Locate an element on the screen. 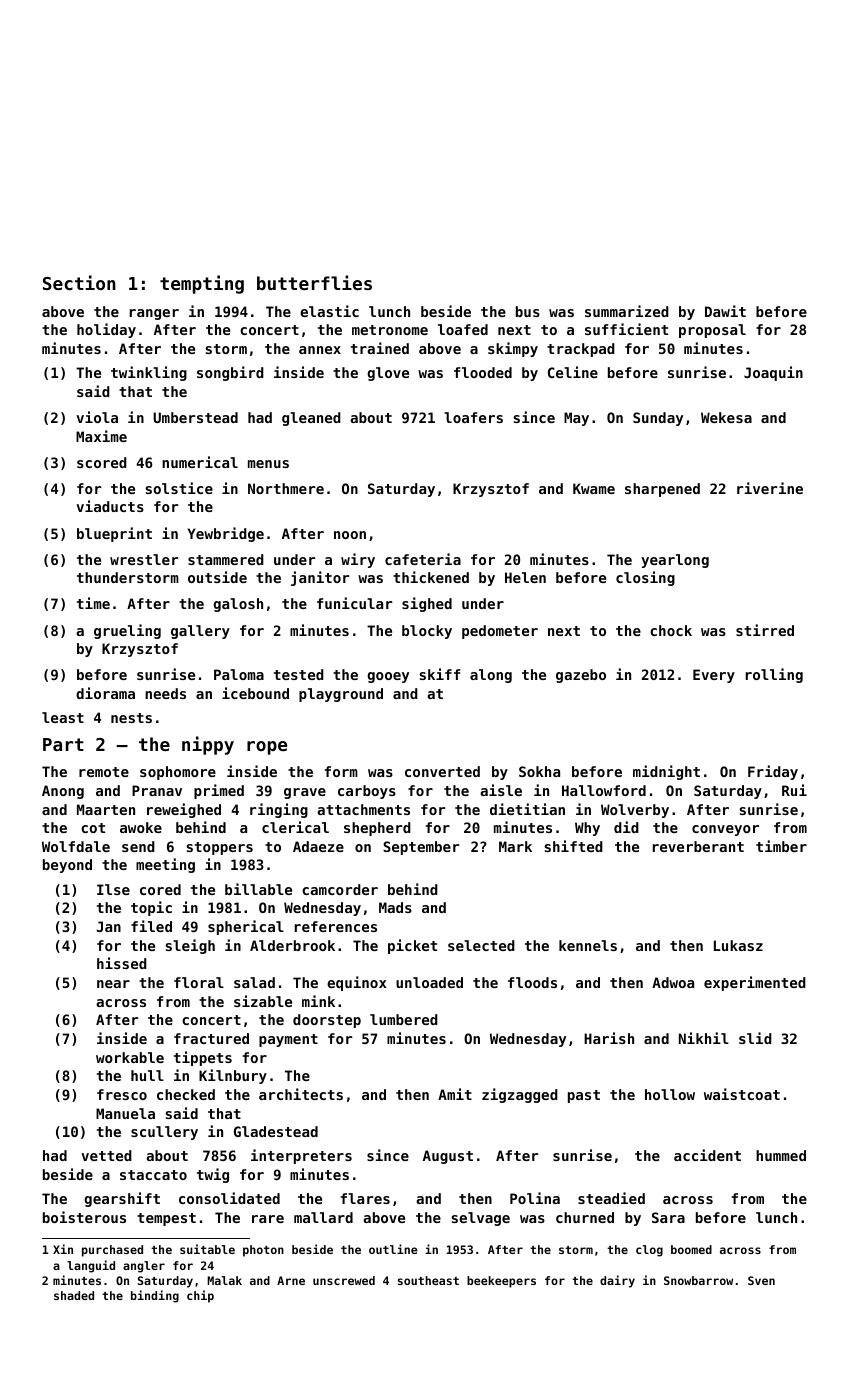  Snowbarrow is located at coordinates (698, 1280).
